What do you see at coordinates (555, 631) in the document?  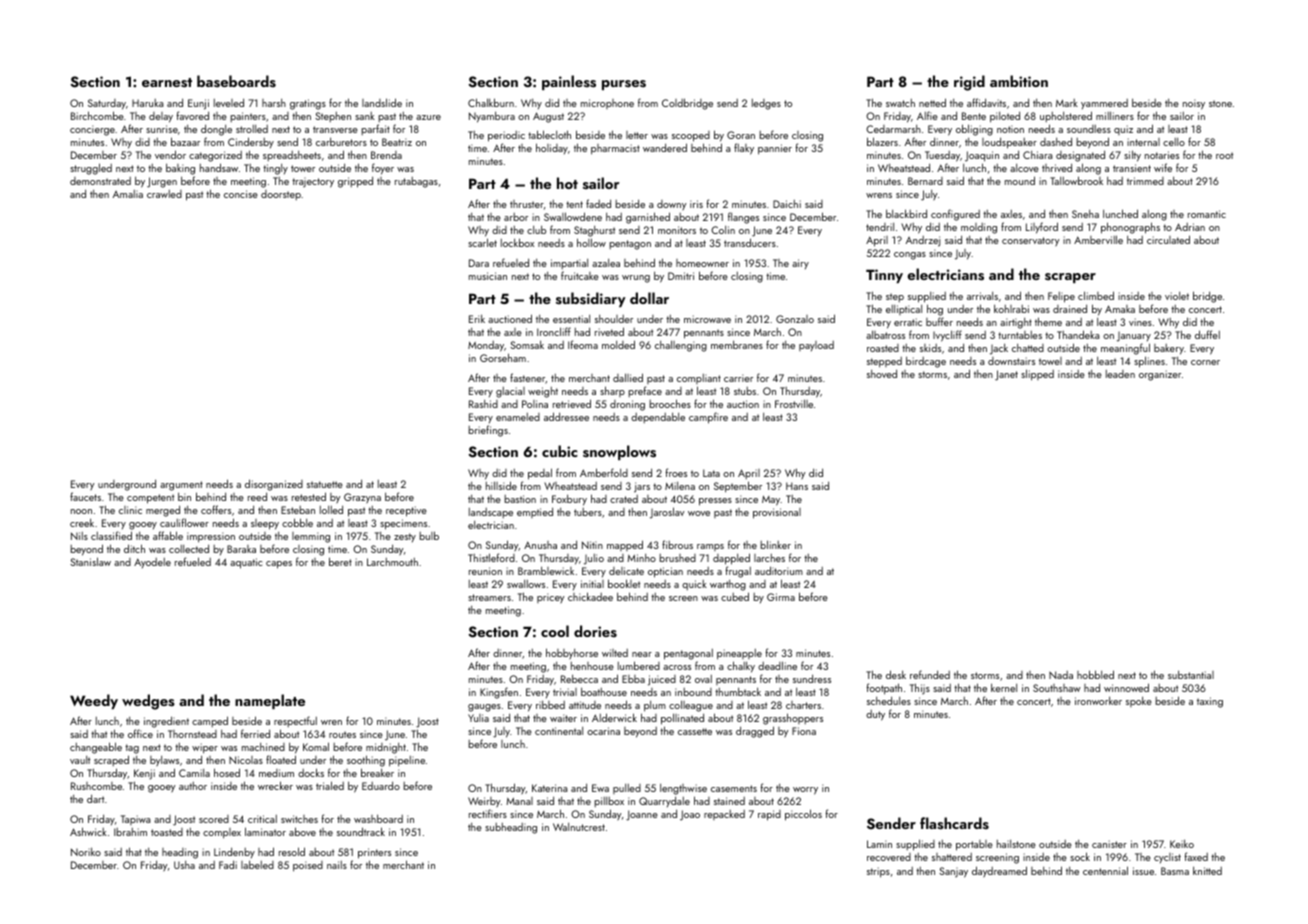 I see `cool` at bounding box center [555, 631].
